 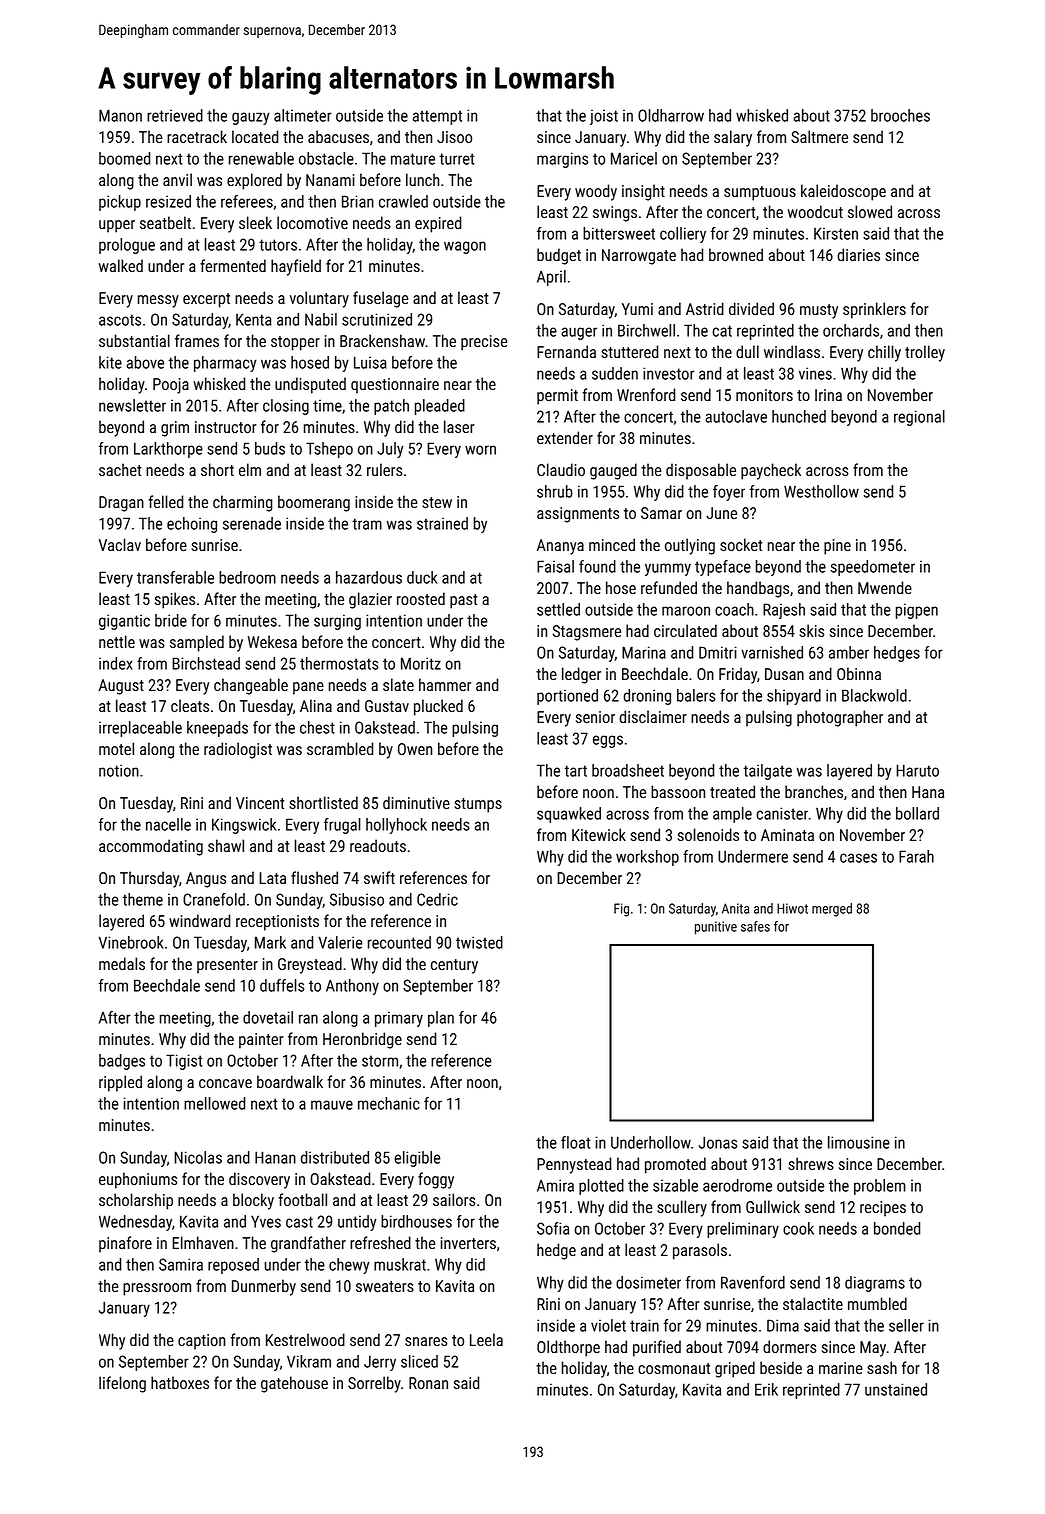 I want to click on joist, so click(x=604, y=117).
